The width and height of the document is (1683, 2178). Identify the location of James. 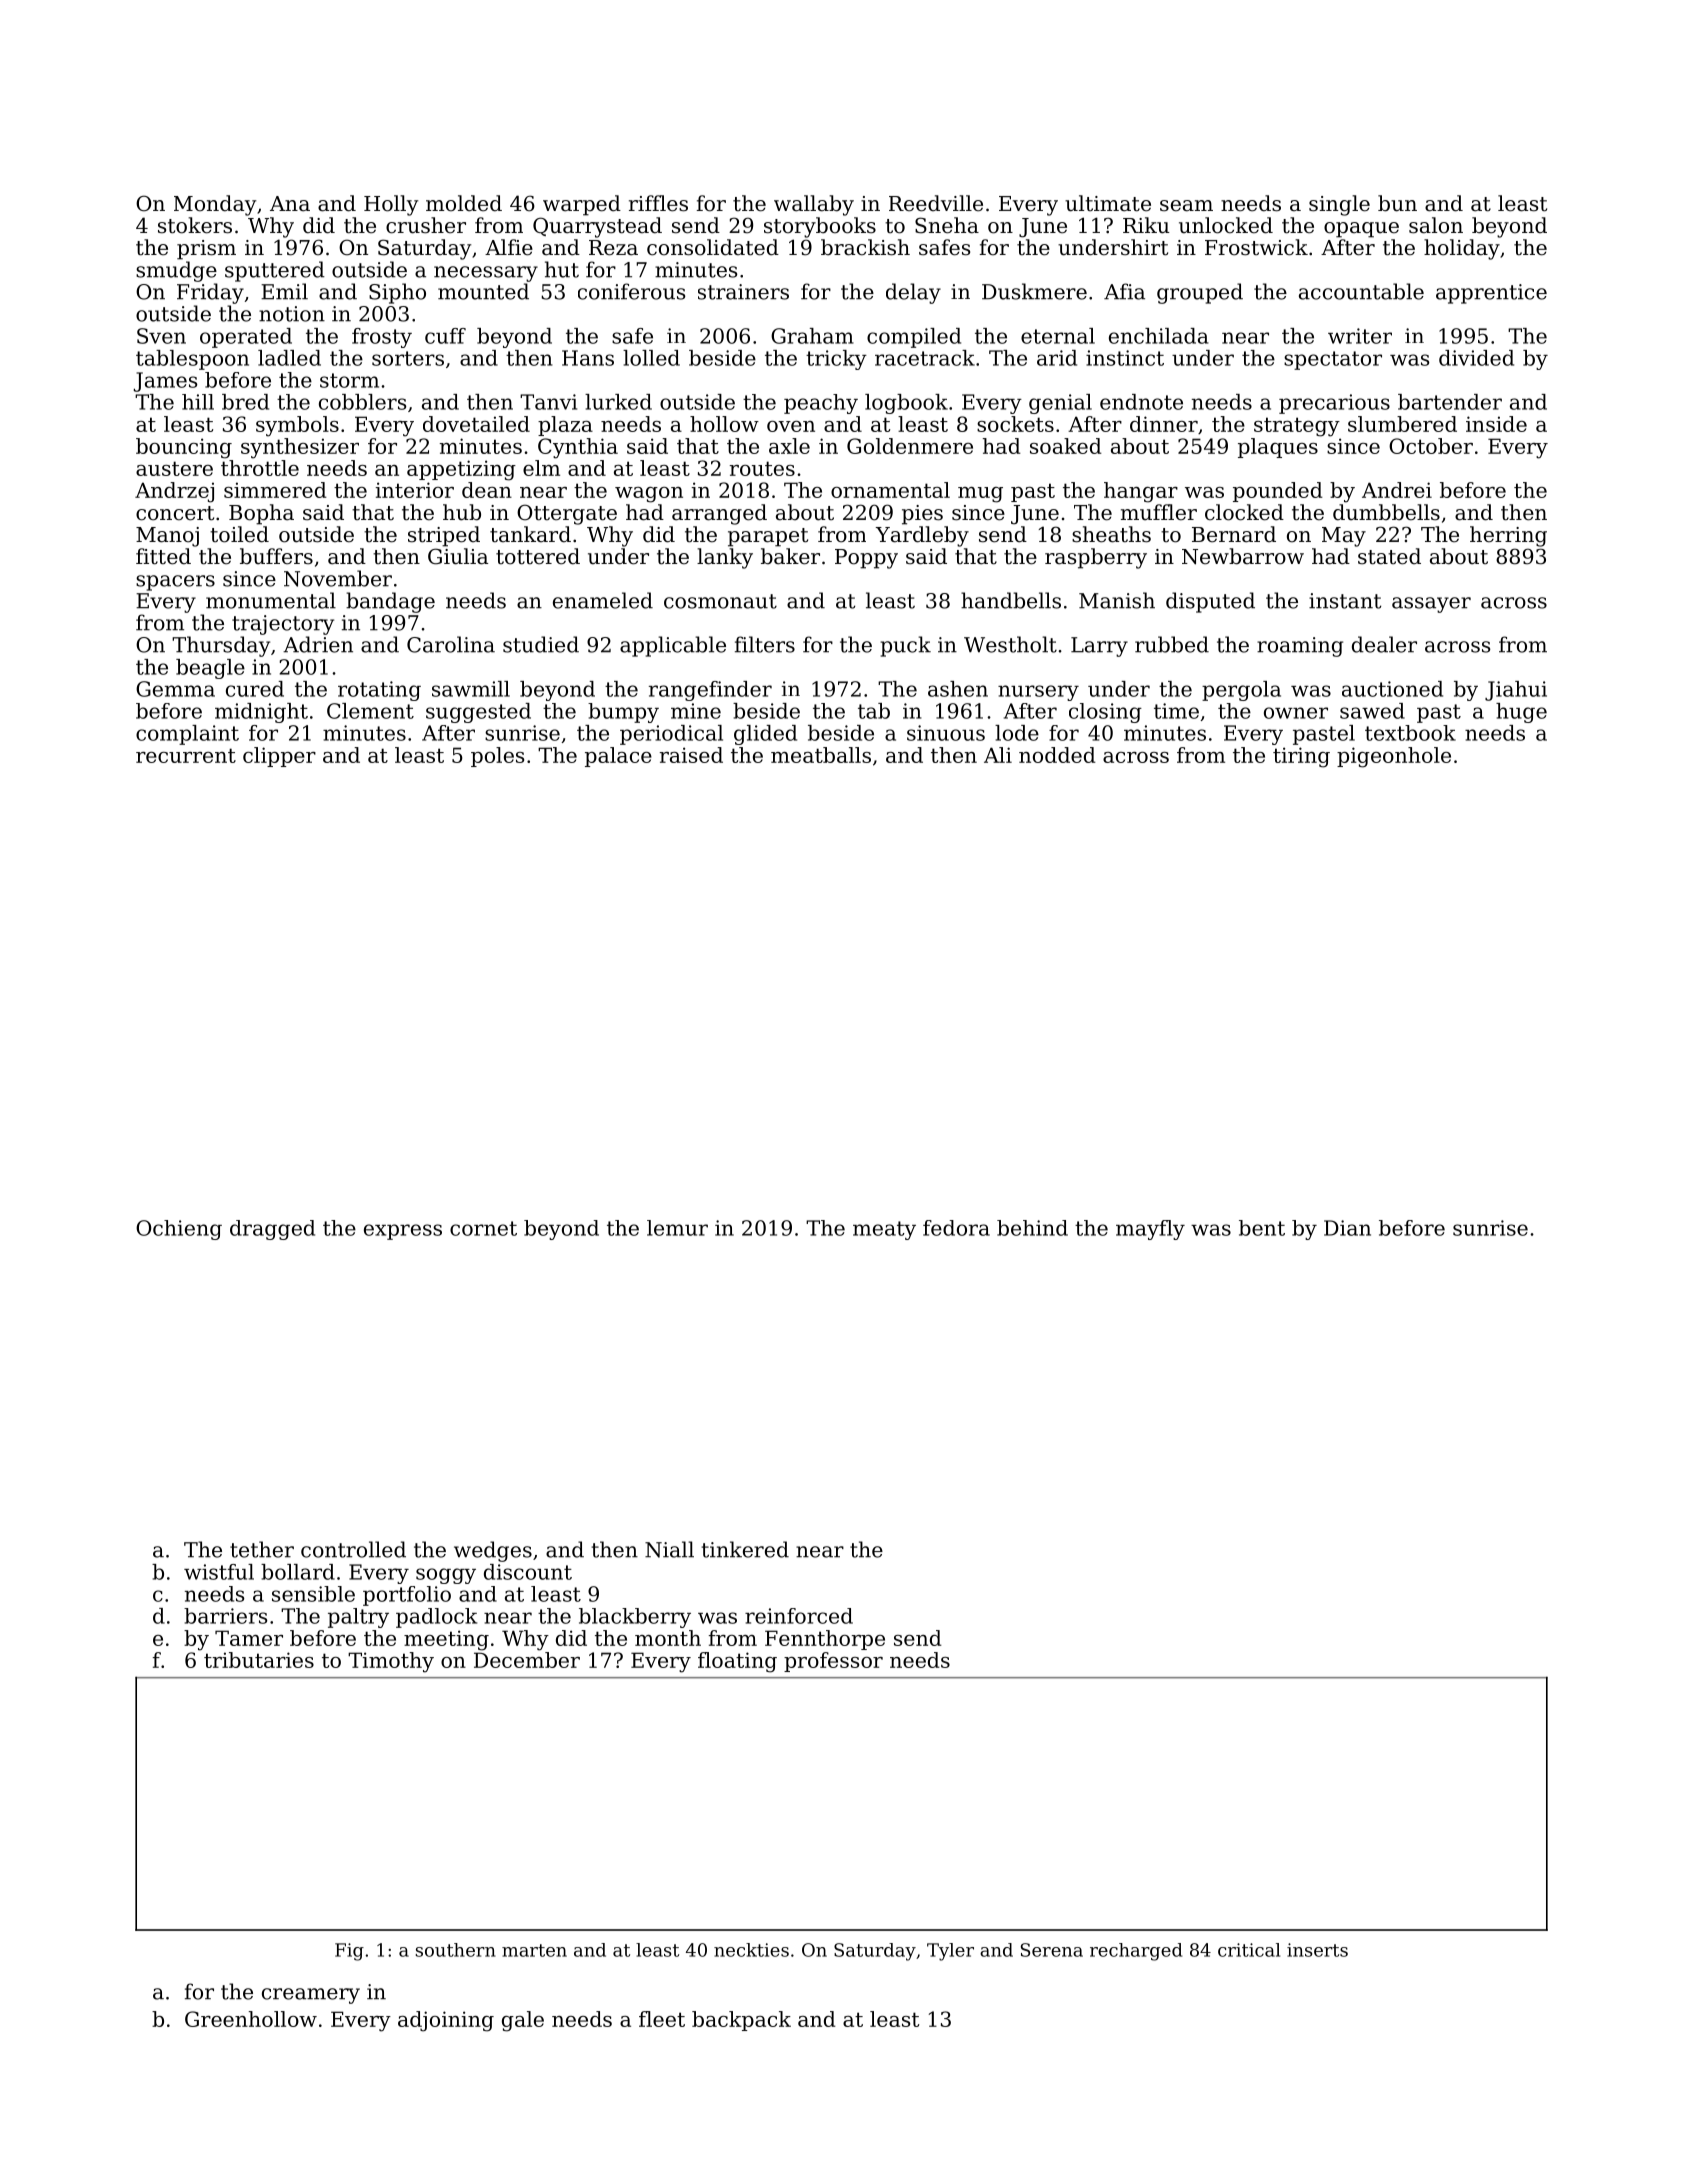
(165, 382).
